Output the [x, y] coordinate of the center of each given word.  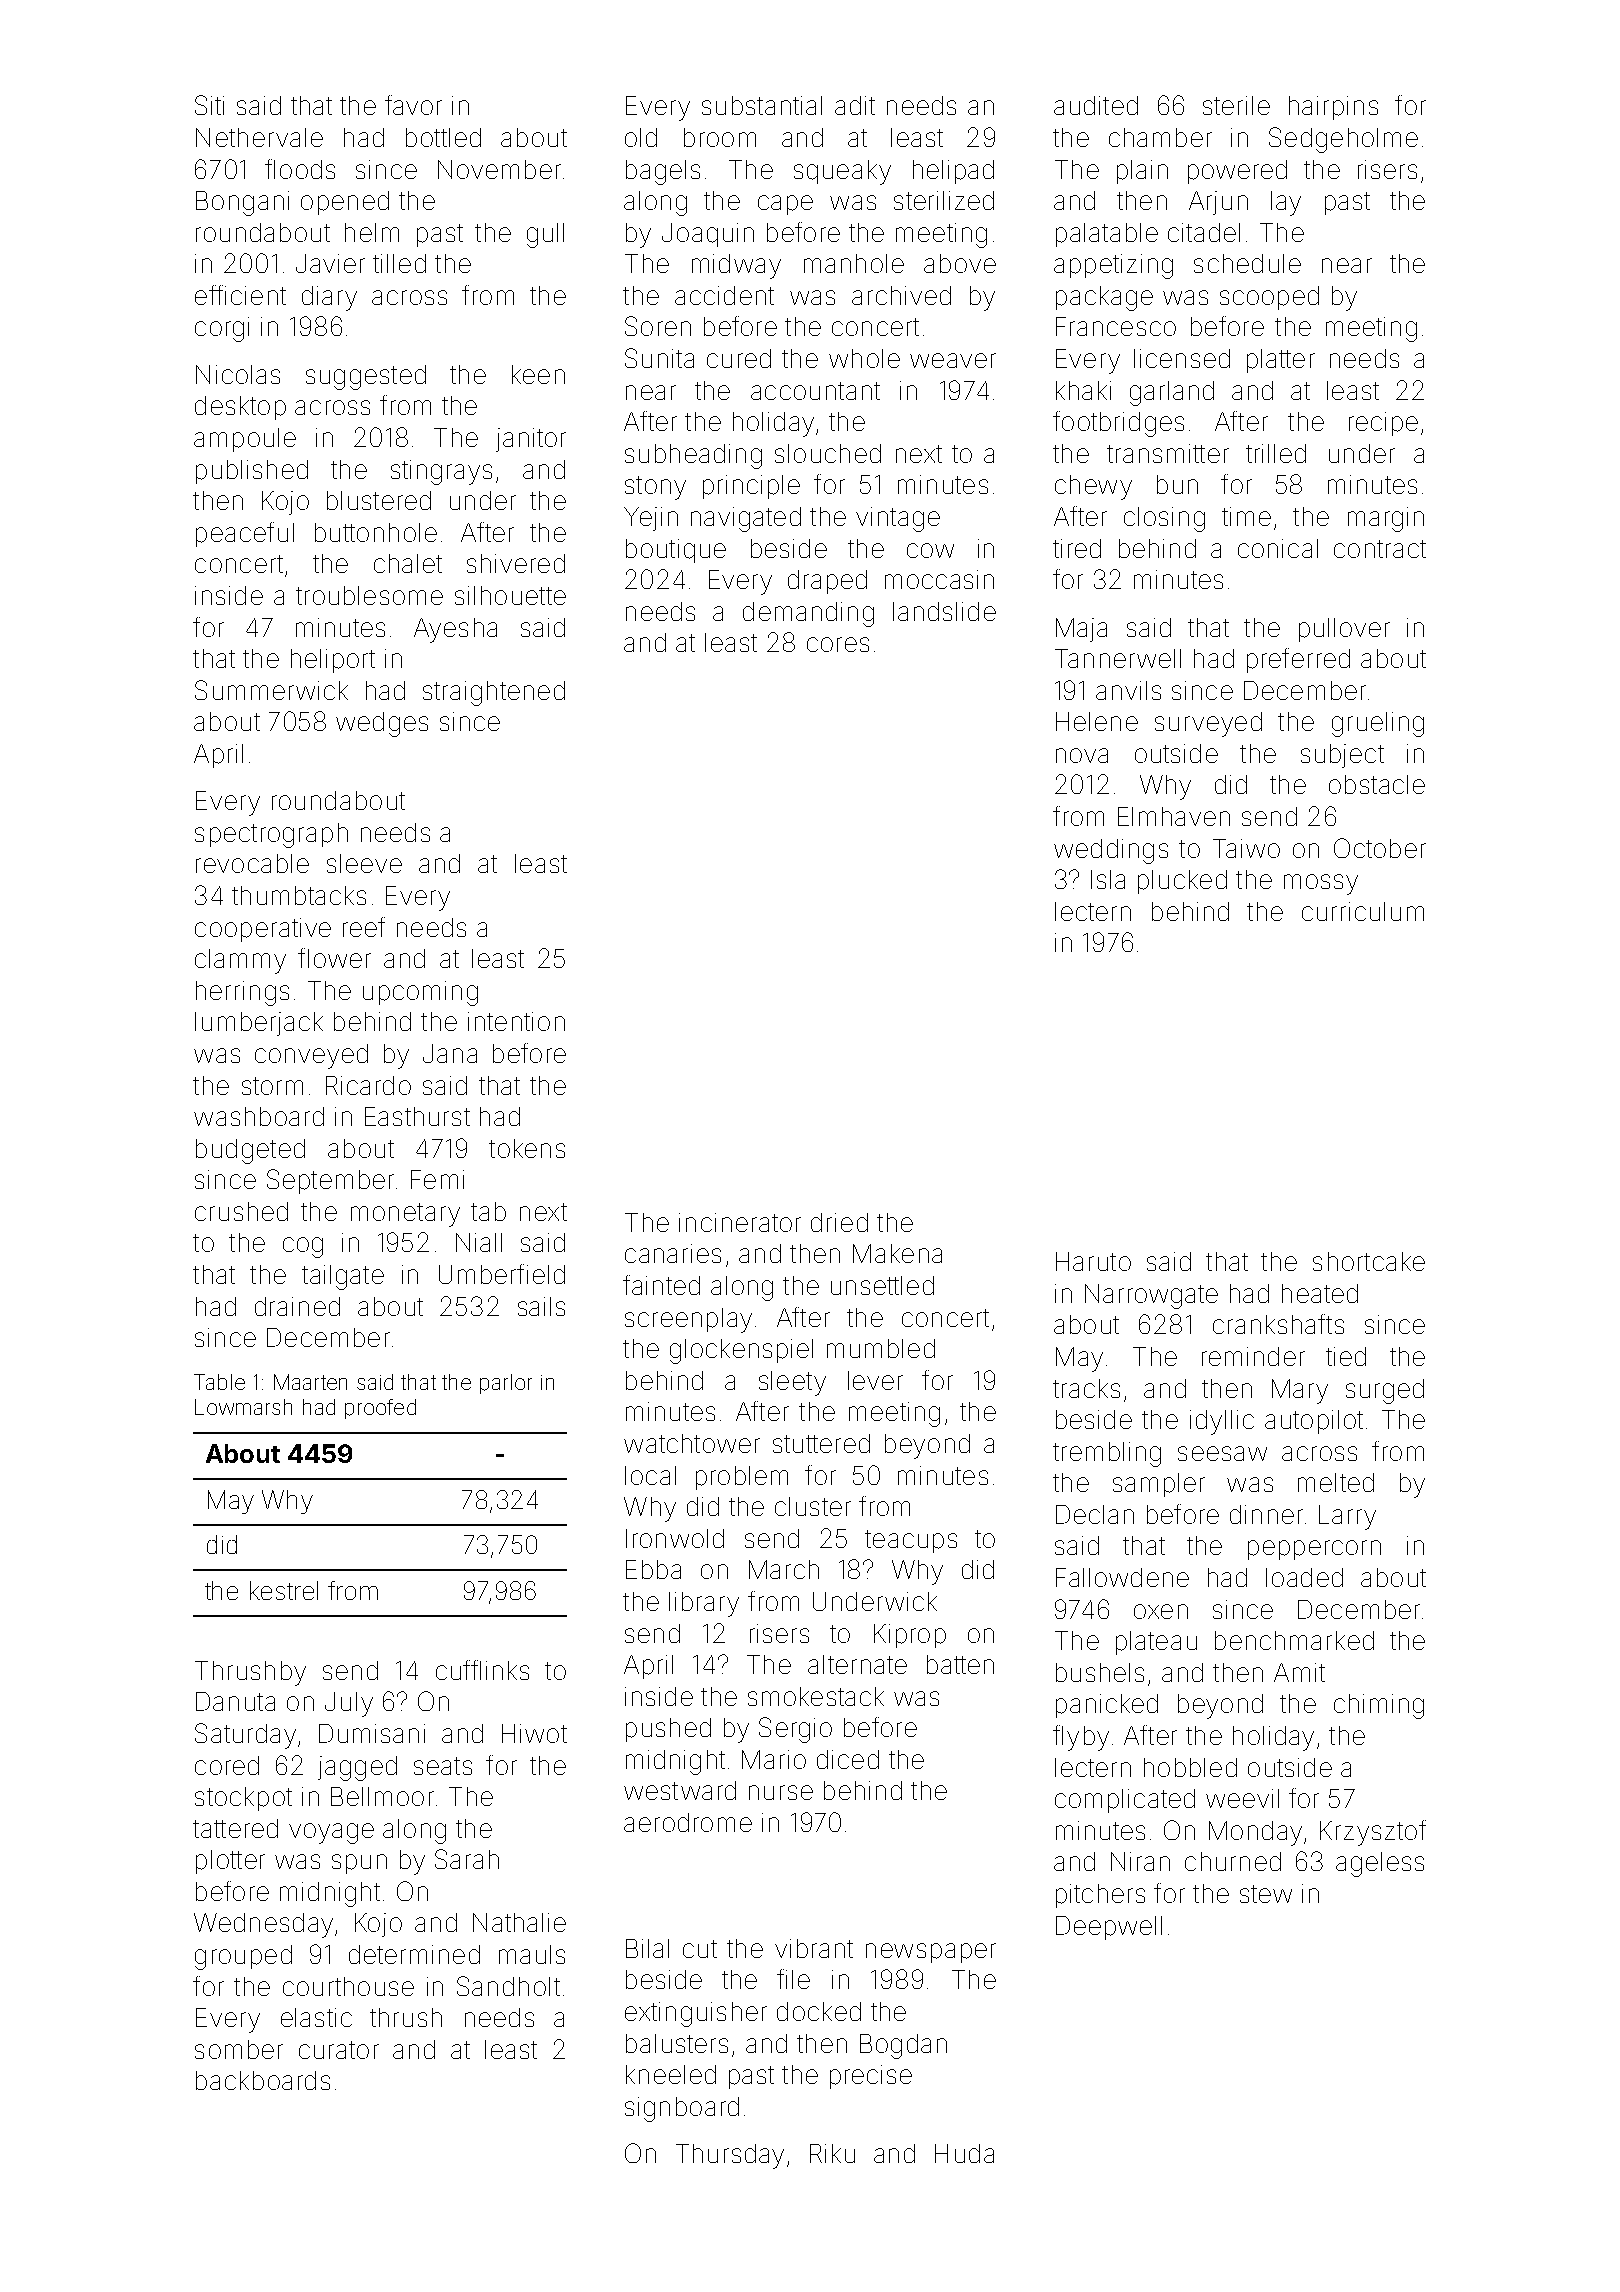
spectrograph [271, 835]
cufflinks [482, 1670]
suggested [366, 377]
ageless [1380, 1864]
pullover [1344, 630]
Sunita [659, 358]
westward [680, 1790]
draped [827, 582]
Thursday [730, 2156]
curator [339, 2050]
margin [1386, 519]
